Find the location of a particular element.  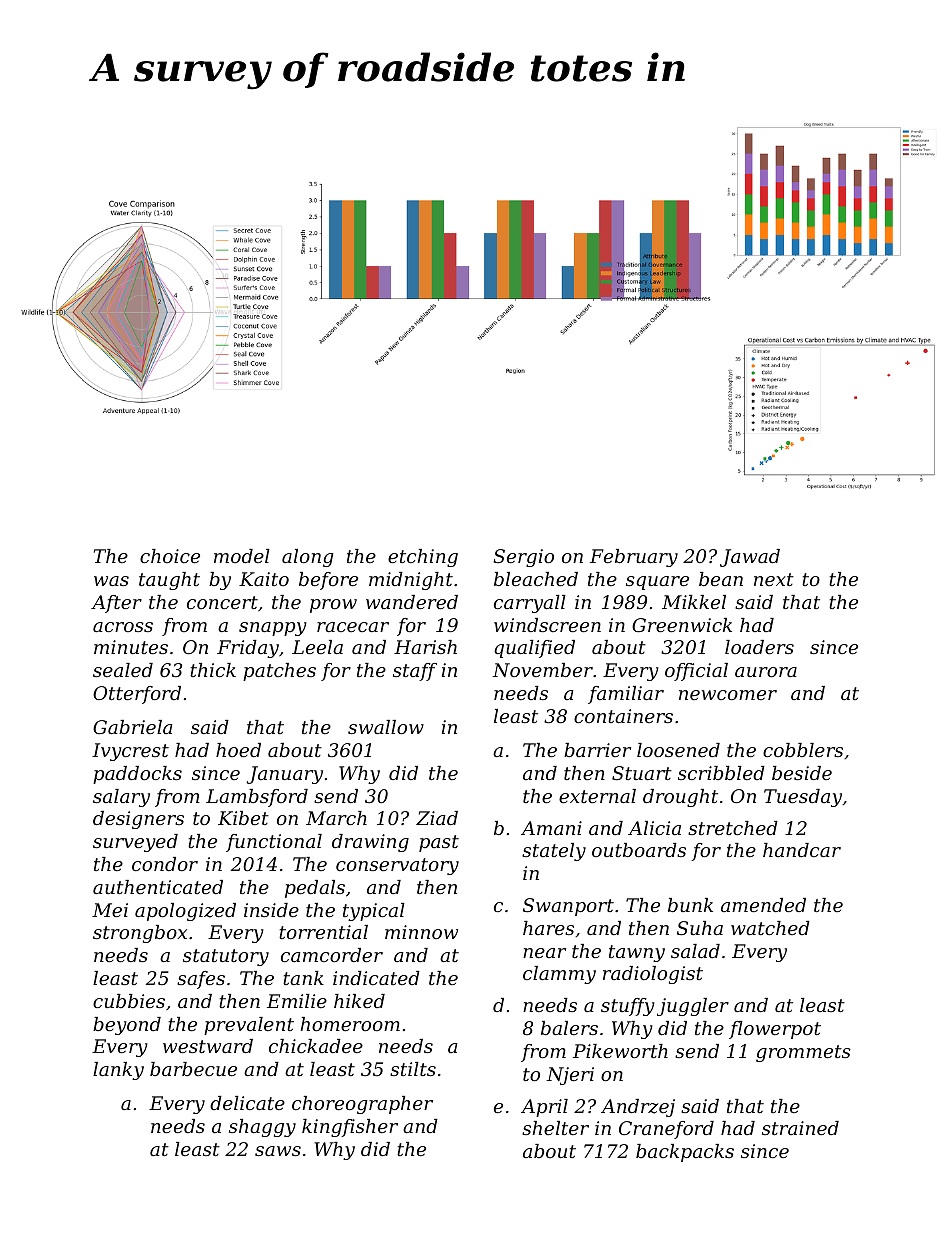

Andrzej is located at coordinates (638, 1108).
